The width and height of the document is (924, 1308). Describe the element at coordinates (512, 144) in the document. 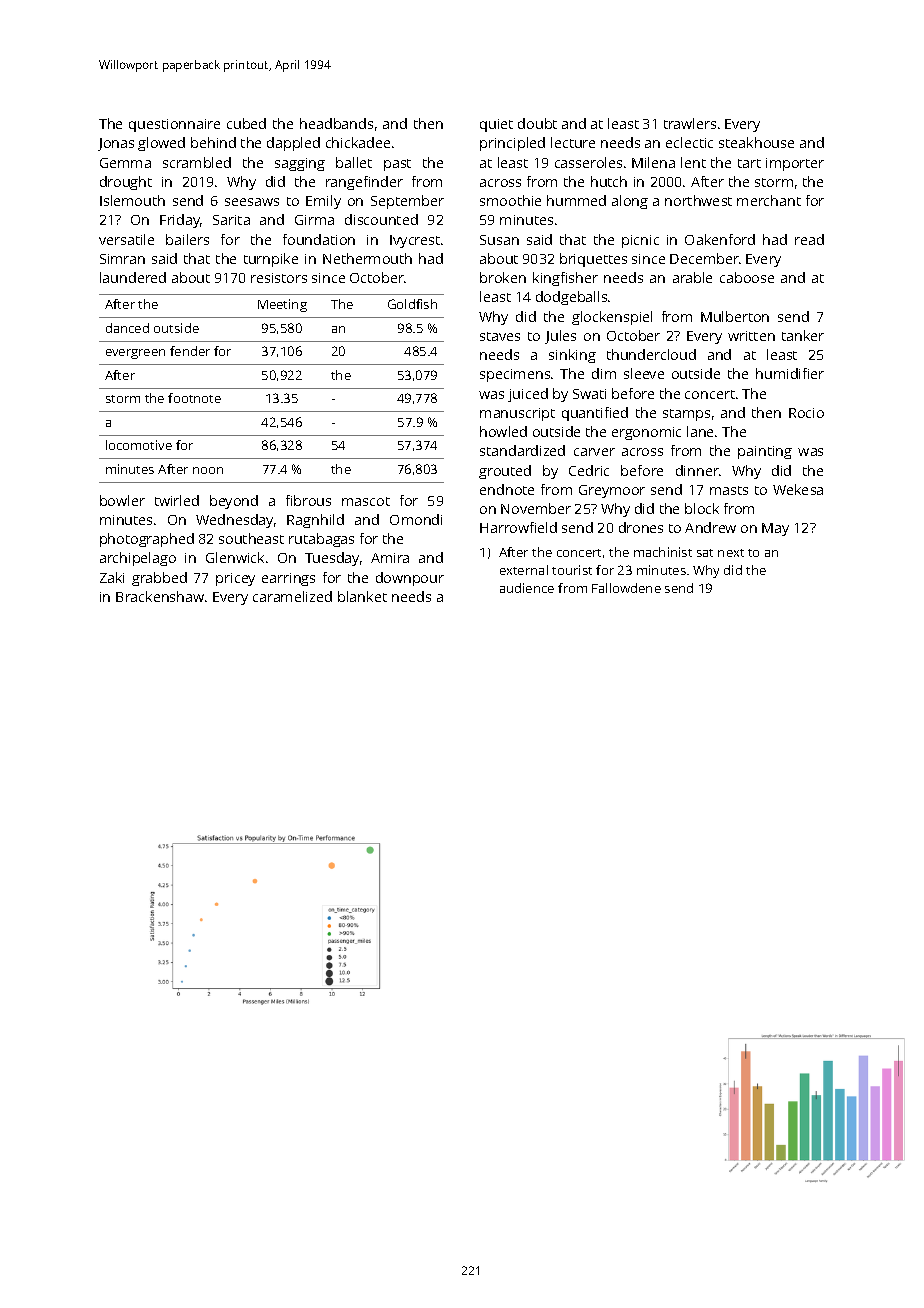

I see `principled` at that location.
